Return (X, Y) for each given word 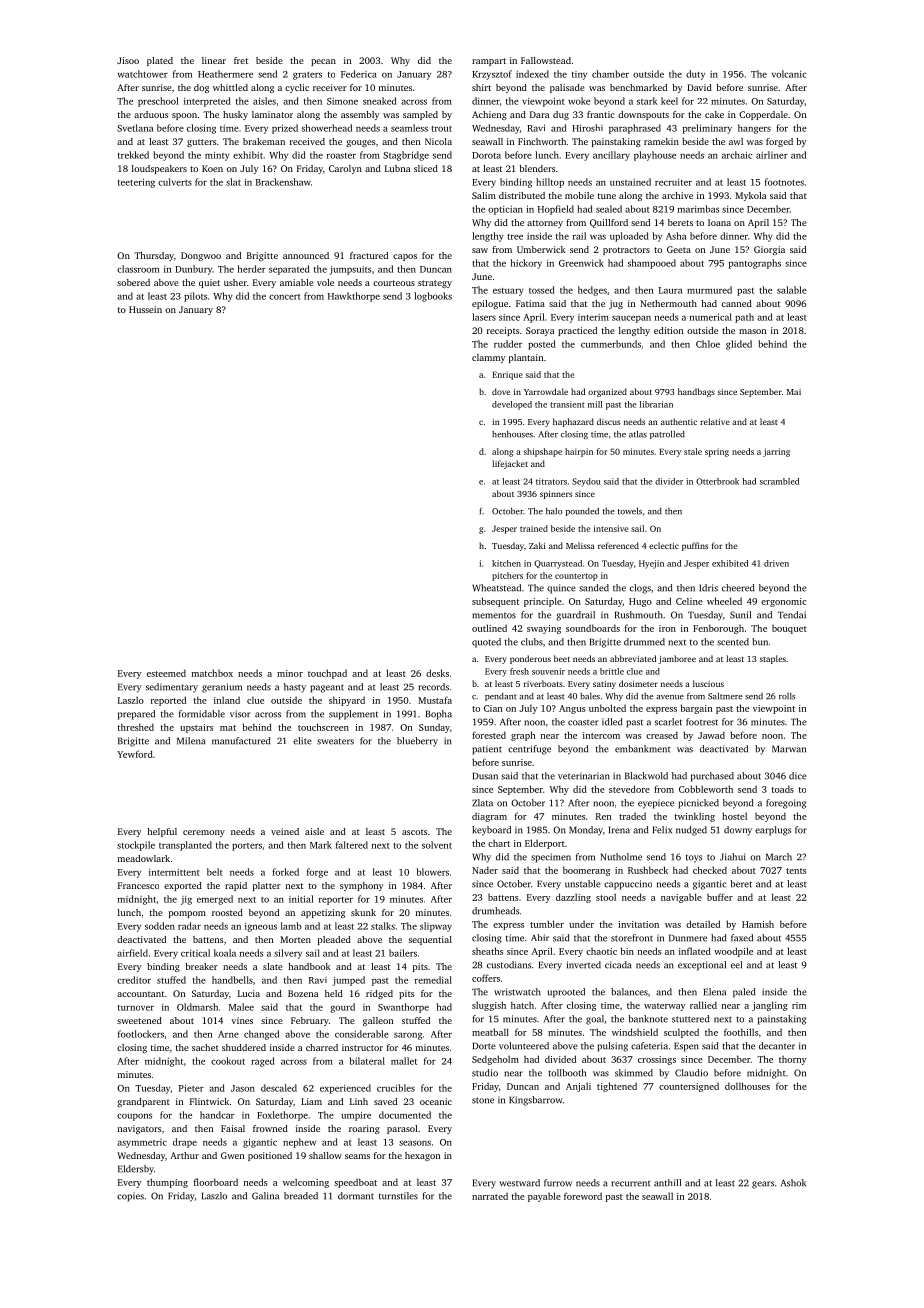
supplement (353, 715)
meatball (490, 1032)
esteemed (166, 673)
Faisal (233, 1128)
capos (405, 257)
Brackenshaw (283, 182)
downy (738, 831)
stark (647, 101)
